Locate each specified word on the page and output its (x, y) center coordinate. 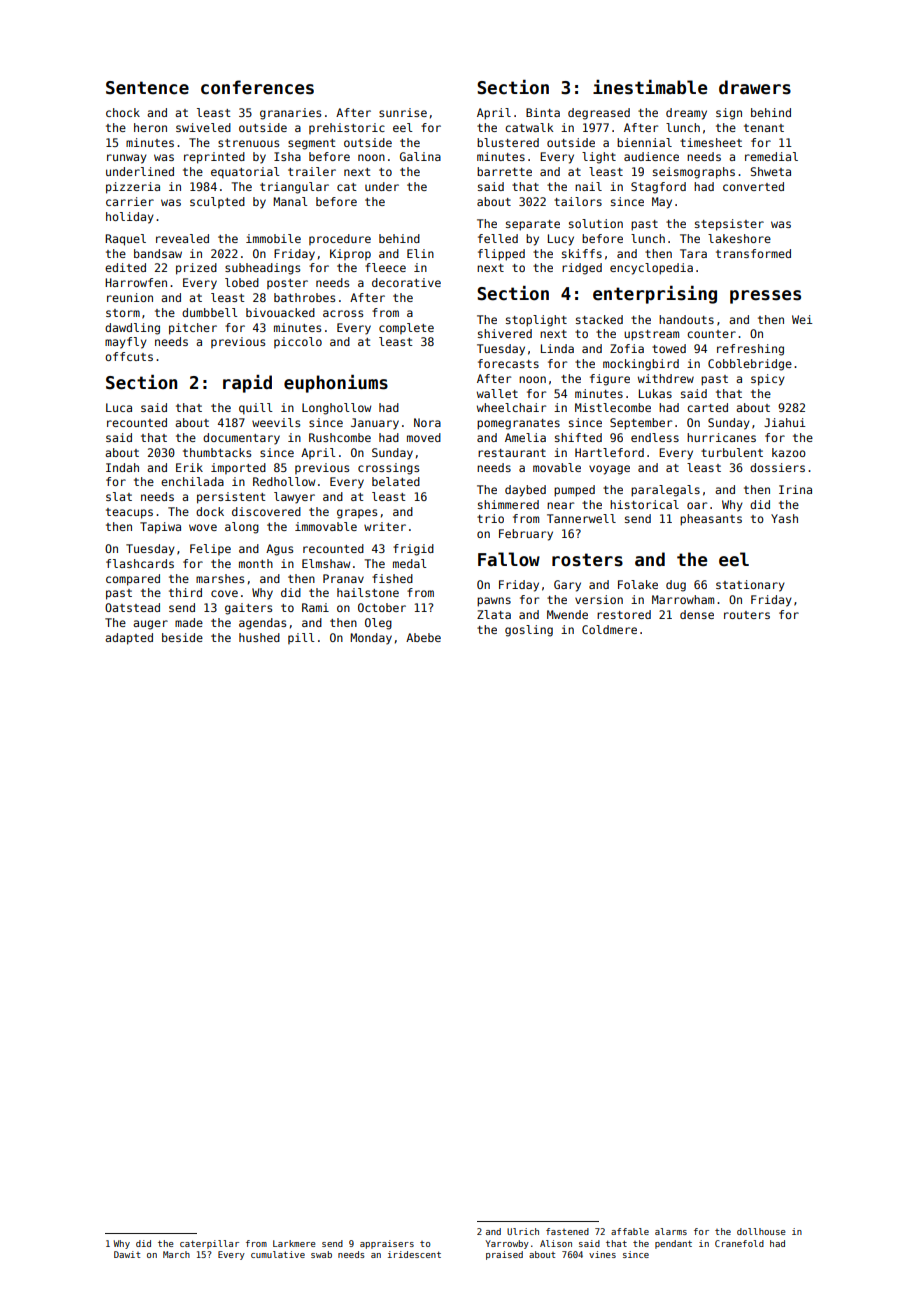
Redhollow (284, 481)
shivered (505, 333)
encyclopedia (651, 269)
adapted (129, 639)
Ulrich (523, 1231)
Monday (371, 639)
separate (533, 225)
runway (127, 159)
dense (697, 614)
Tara (693, 253)
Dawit (127, 1254)
